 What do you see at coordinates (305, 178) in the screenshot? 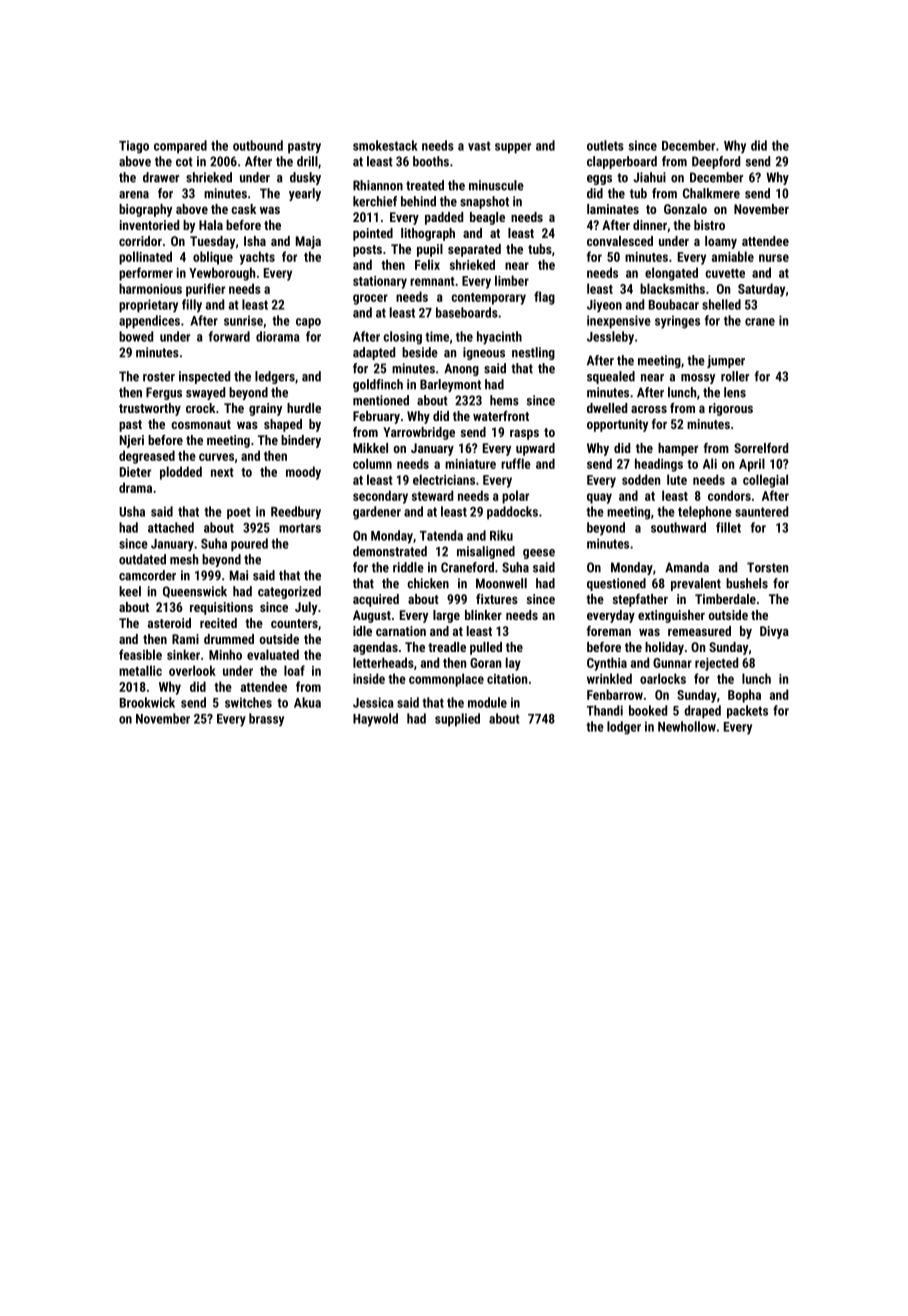
I see `dusky` at bounding box center [305, 178].
